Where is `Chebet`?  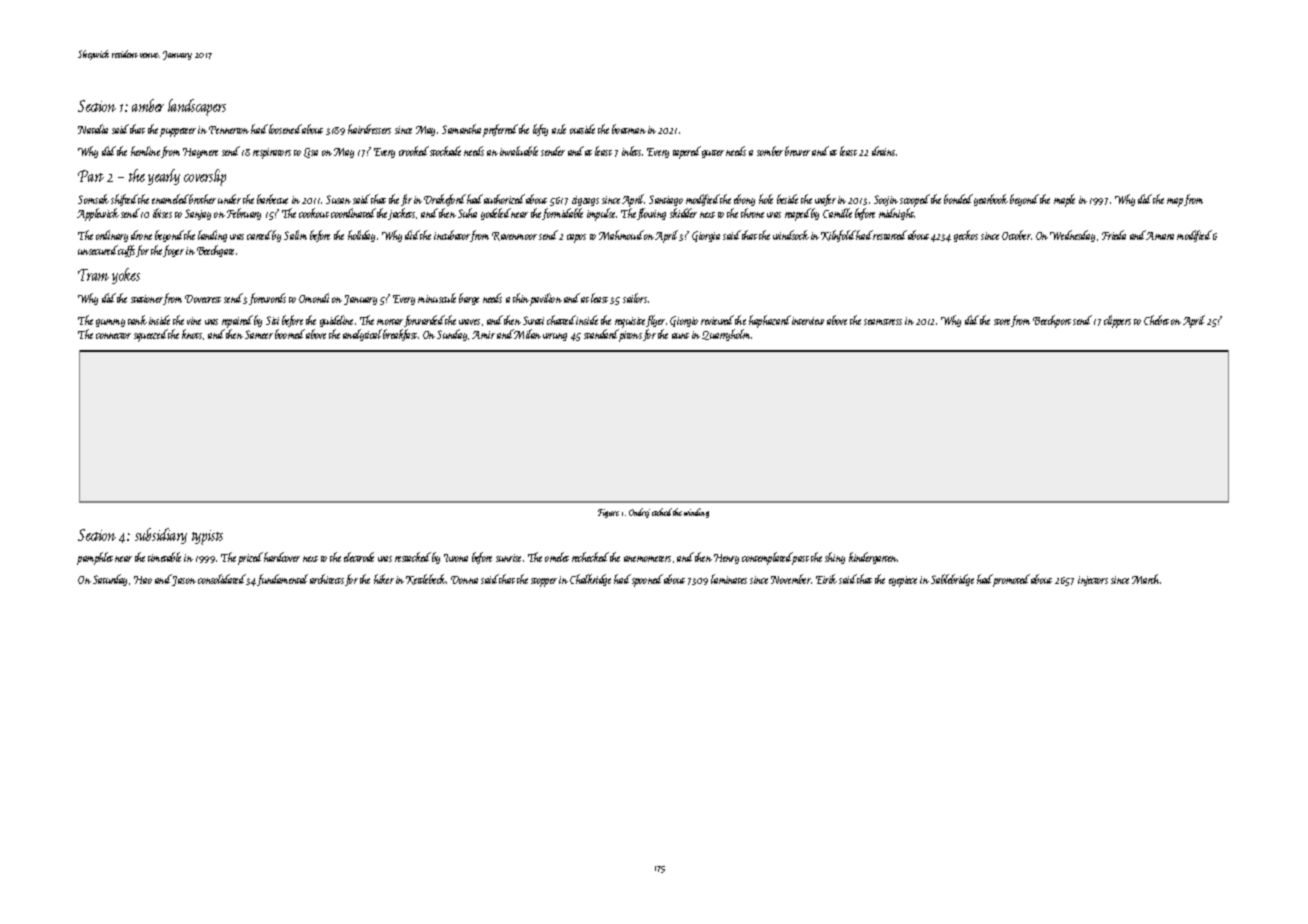 Chebet is located at coordinates (1156, 320).
